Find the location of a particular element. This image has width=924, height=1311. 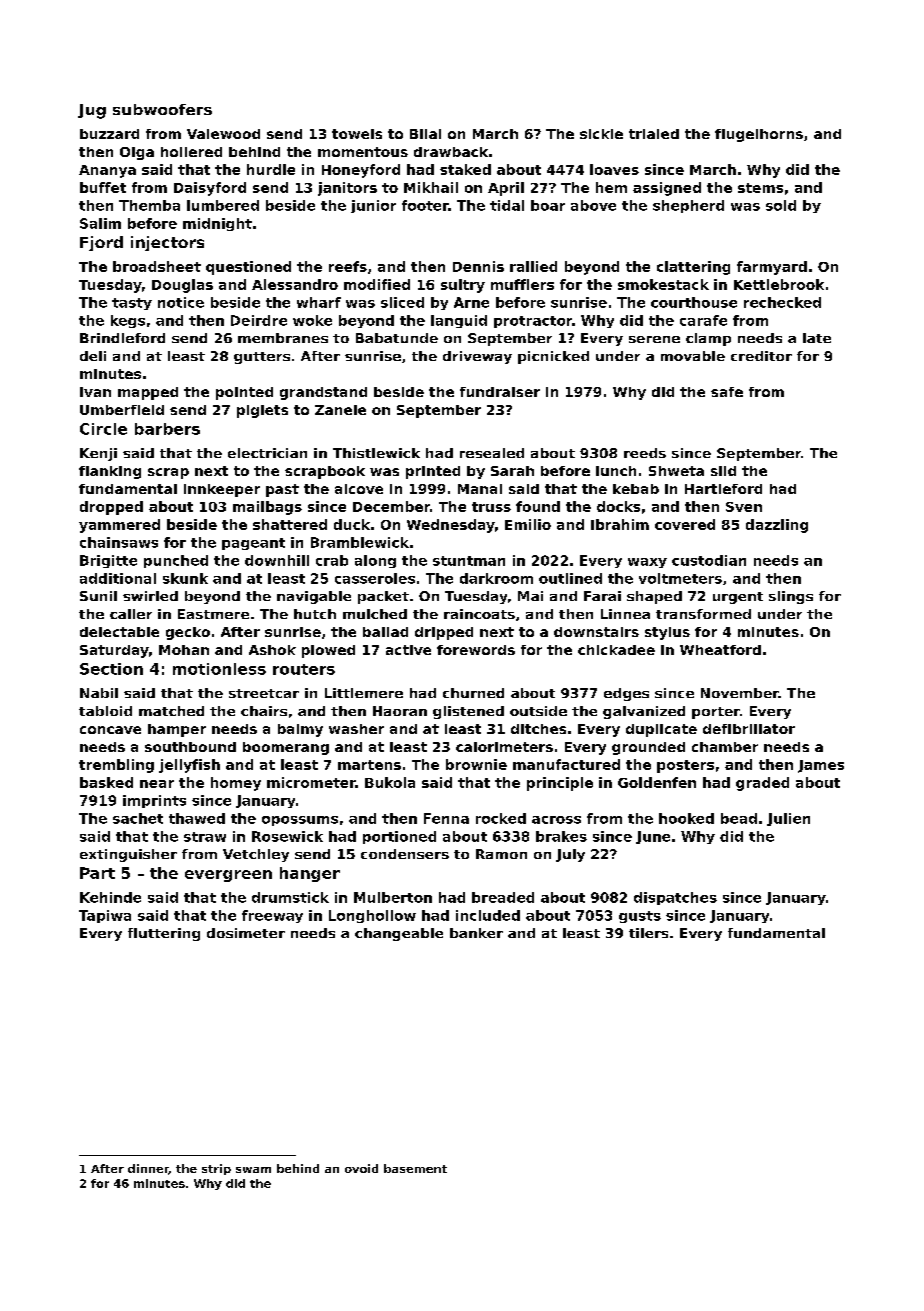

Bilal is located at coordinates (425, 134).
